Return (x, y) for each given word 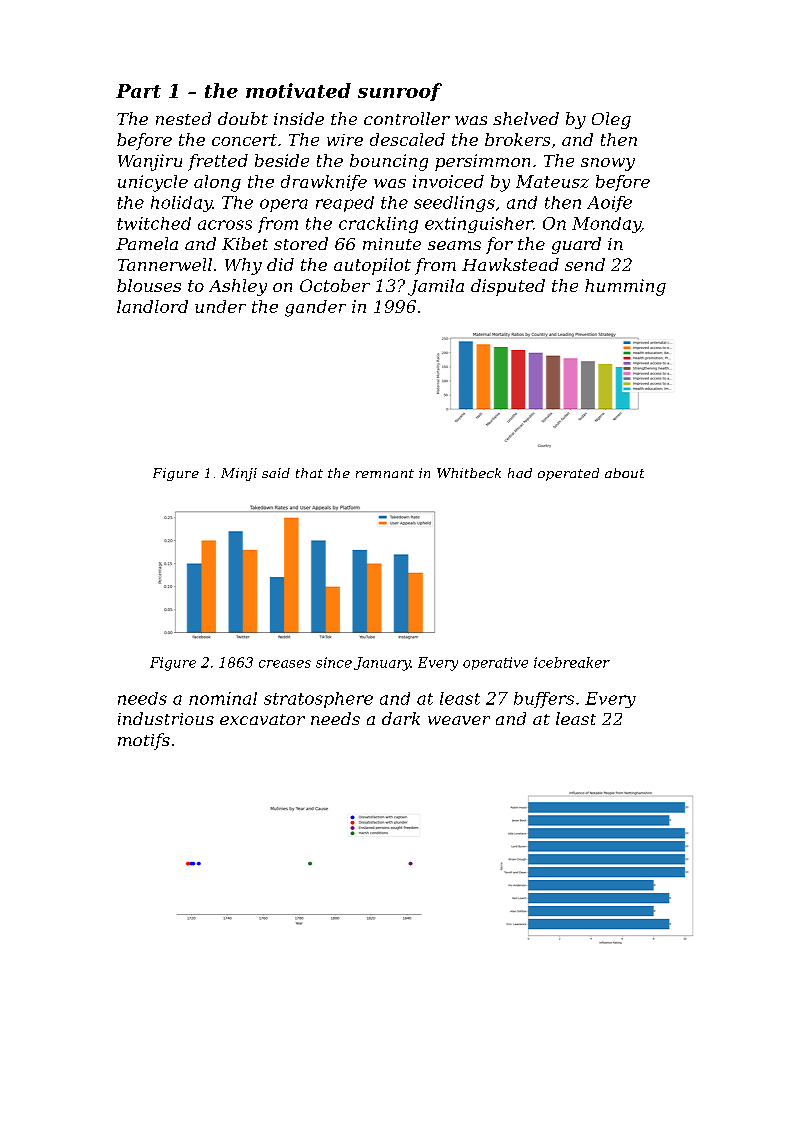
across (225, 225)
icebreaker (572, 662)
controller (407, 118)
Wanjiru (150, 162)
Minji (239, 474)
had (520, 473)
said (276, 473)
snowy (608, 164)
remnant (385, 473)
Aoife (609, 204)
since (334, 662)
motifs (144, 741)
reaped (345, 204)
